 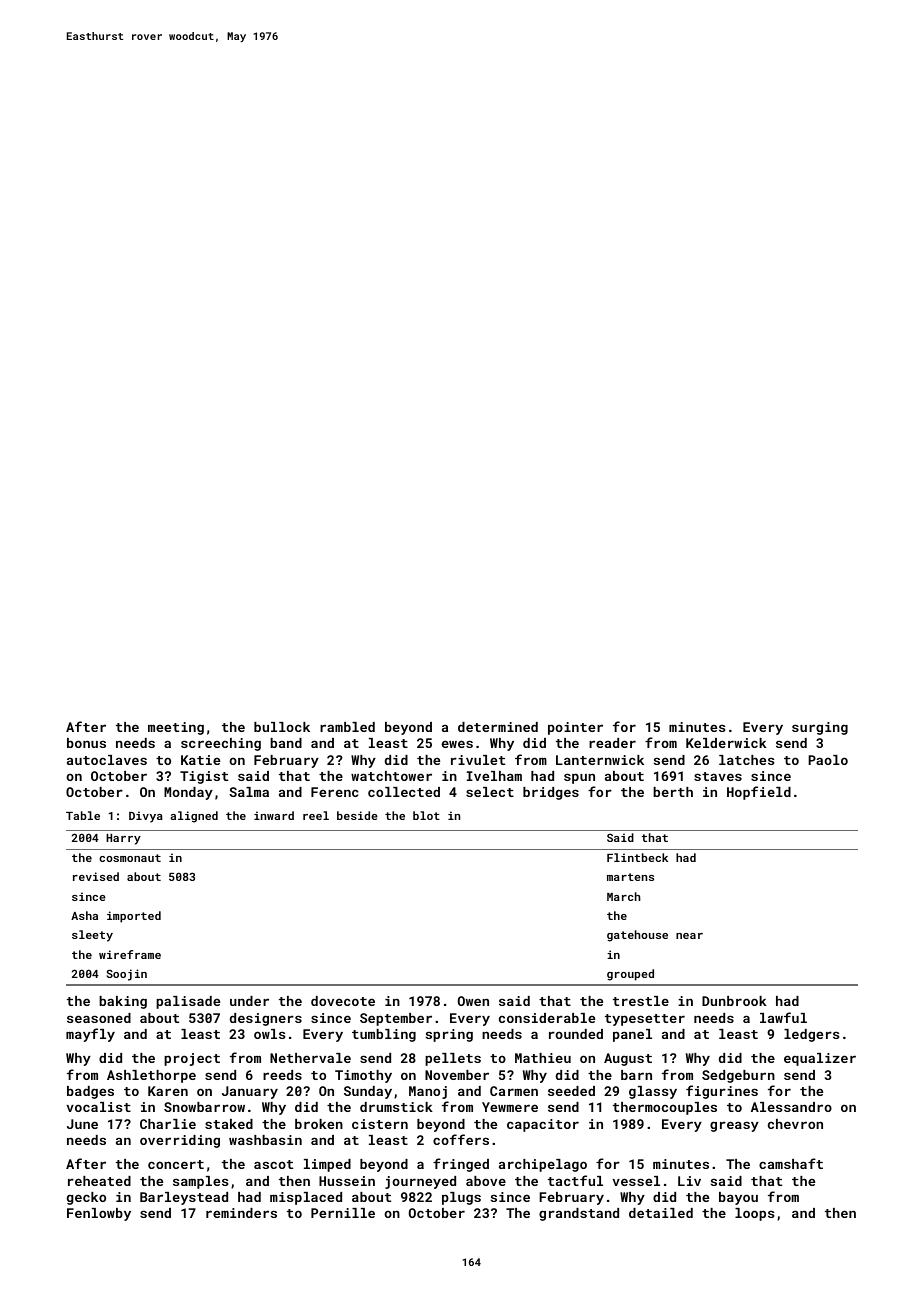 What do you see at coordinates (551, 793) in the image?
I see `bridges` at bounding box center [551, 793].
